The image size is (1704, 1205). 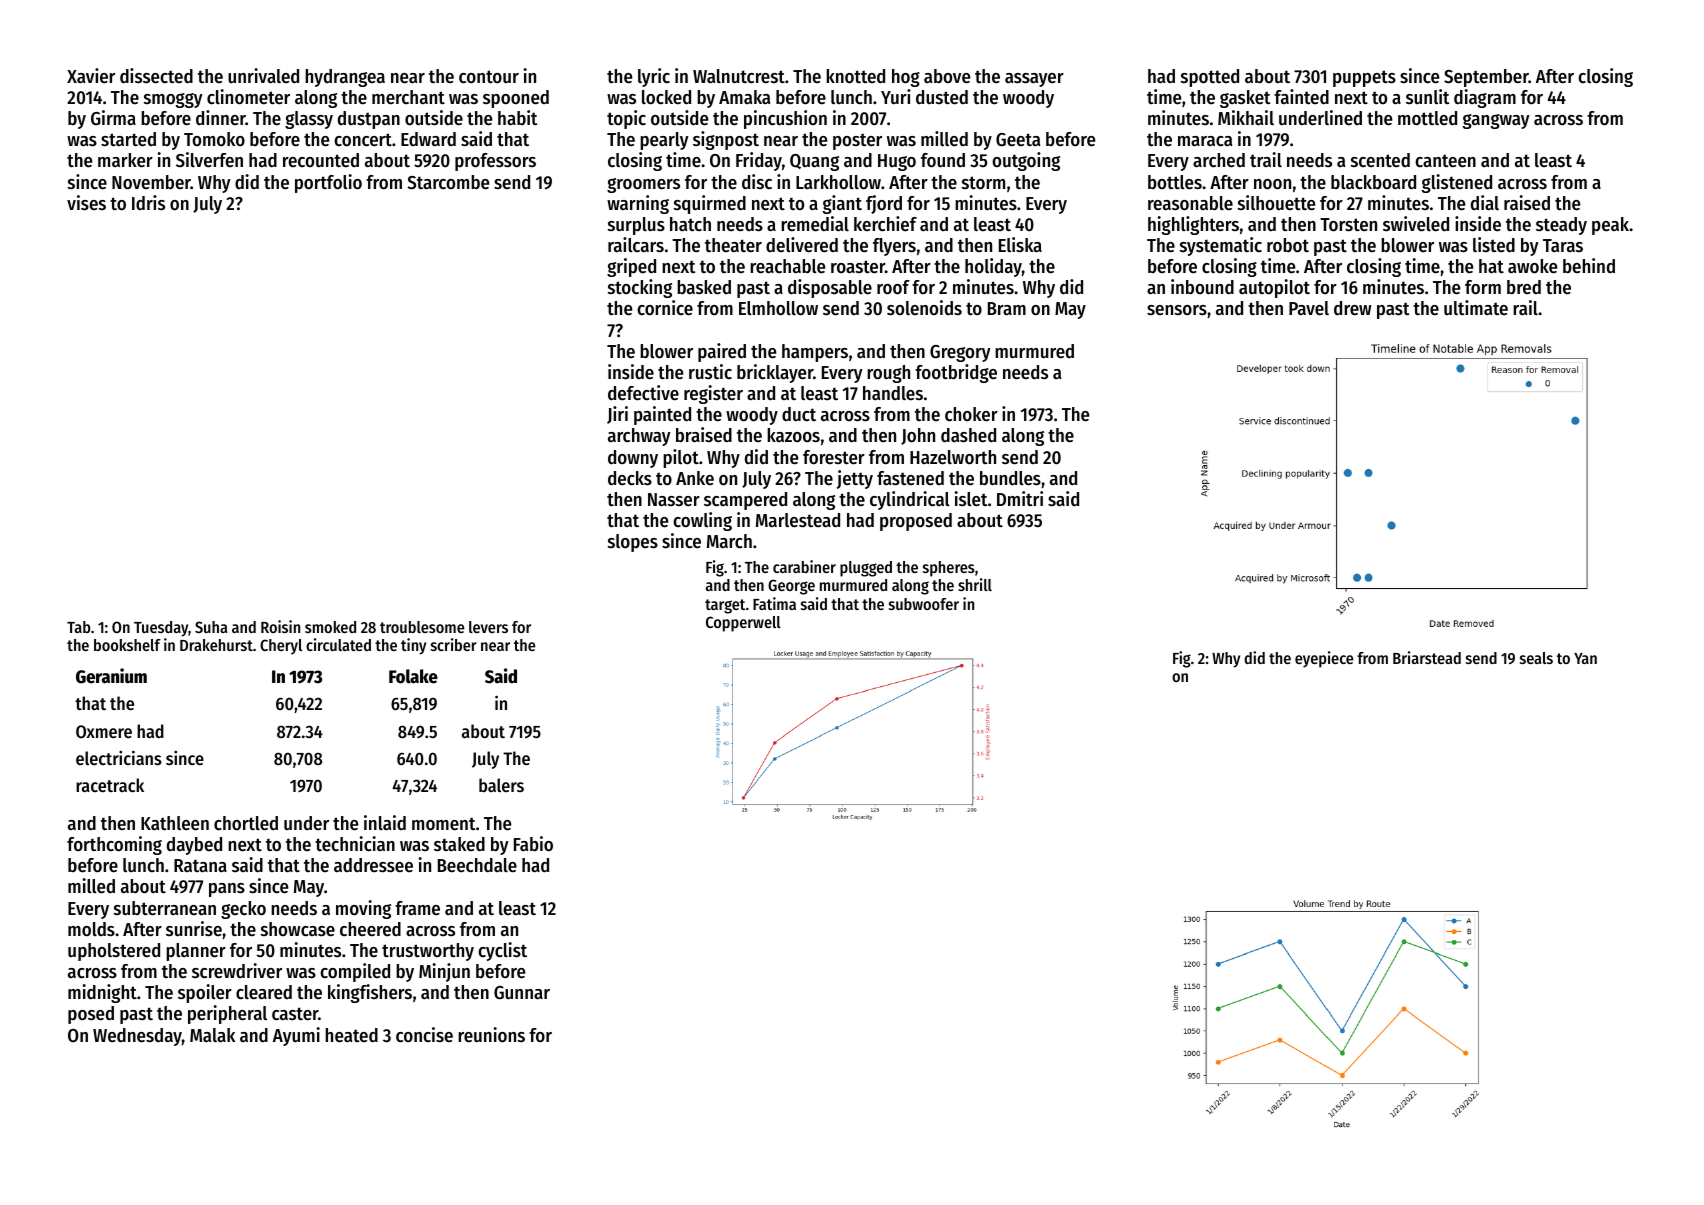 I want to click on concise, so click(x=424, y=1035).
